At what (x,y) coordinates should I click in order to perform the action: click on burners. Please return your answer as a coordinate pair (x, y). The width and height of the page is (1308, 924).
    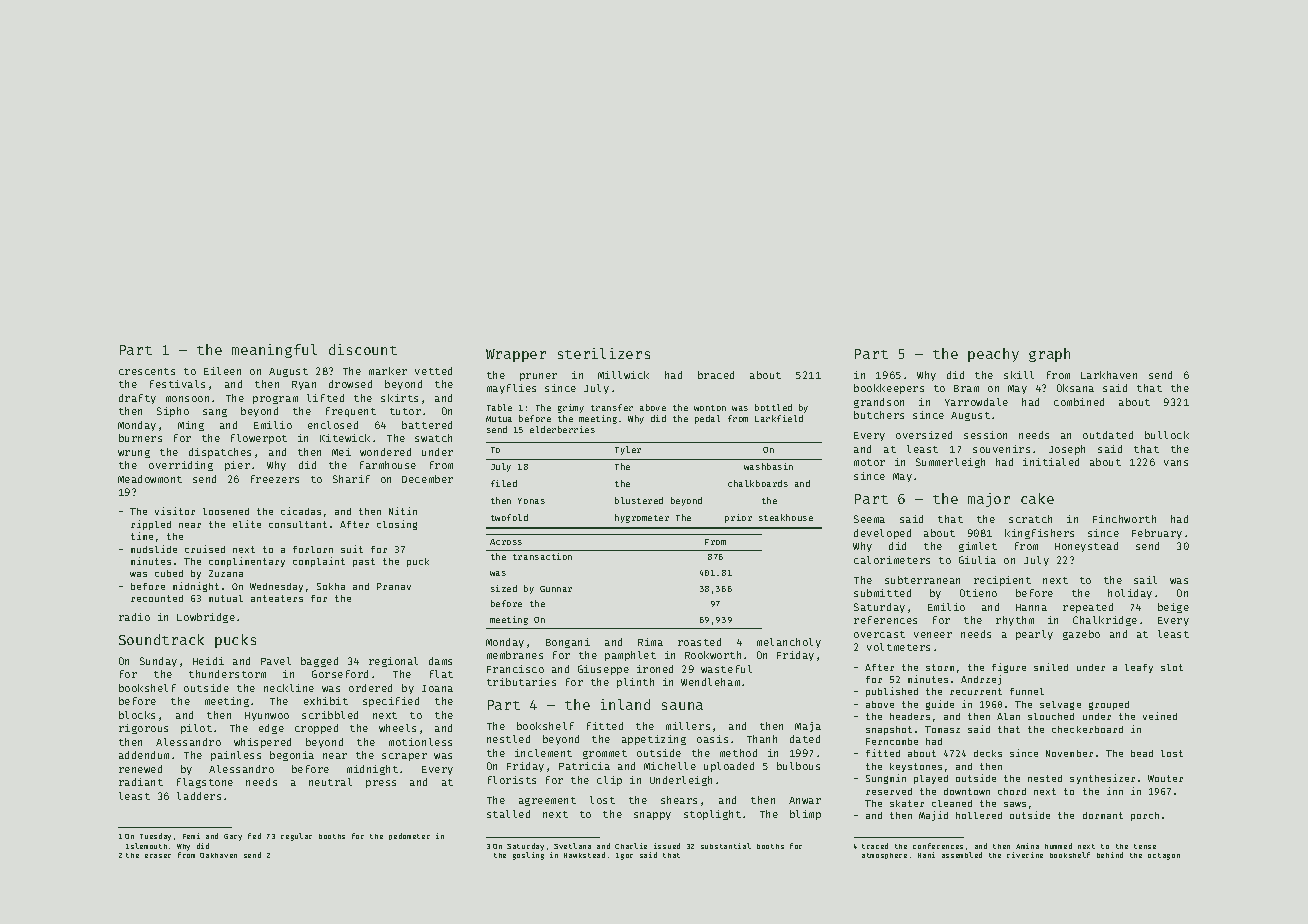
    Looking at the image, I should click on (140, 438).
